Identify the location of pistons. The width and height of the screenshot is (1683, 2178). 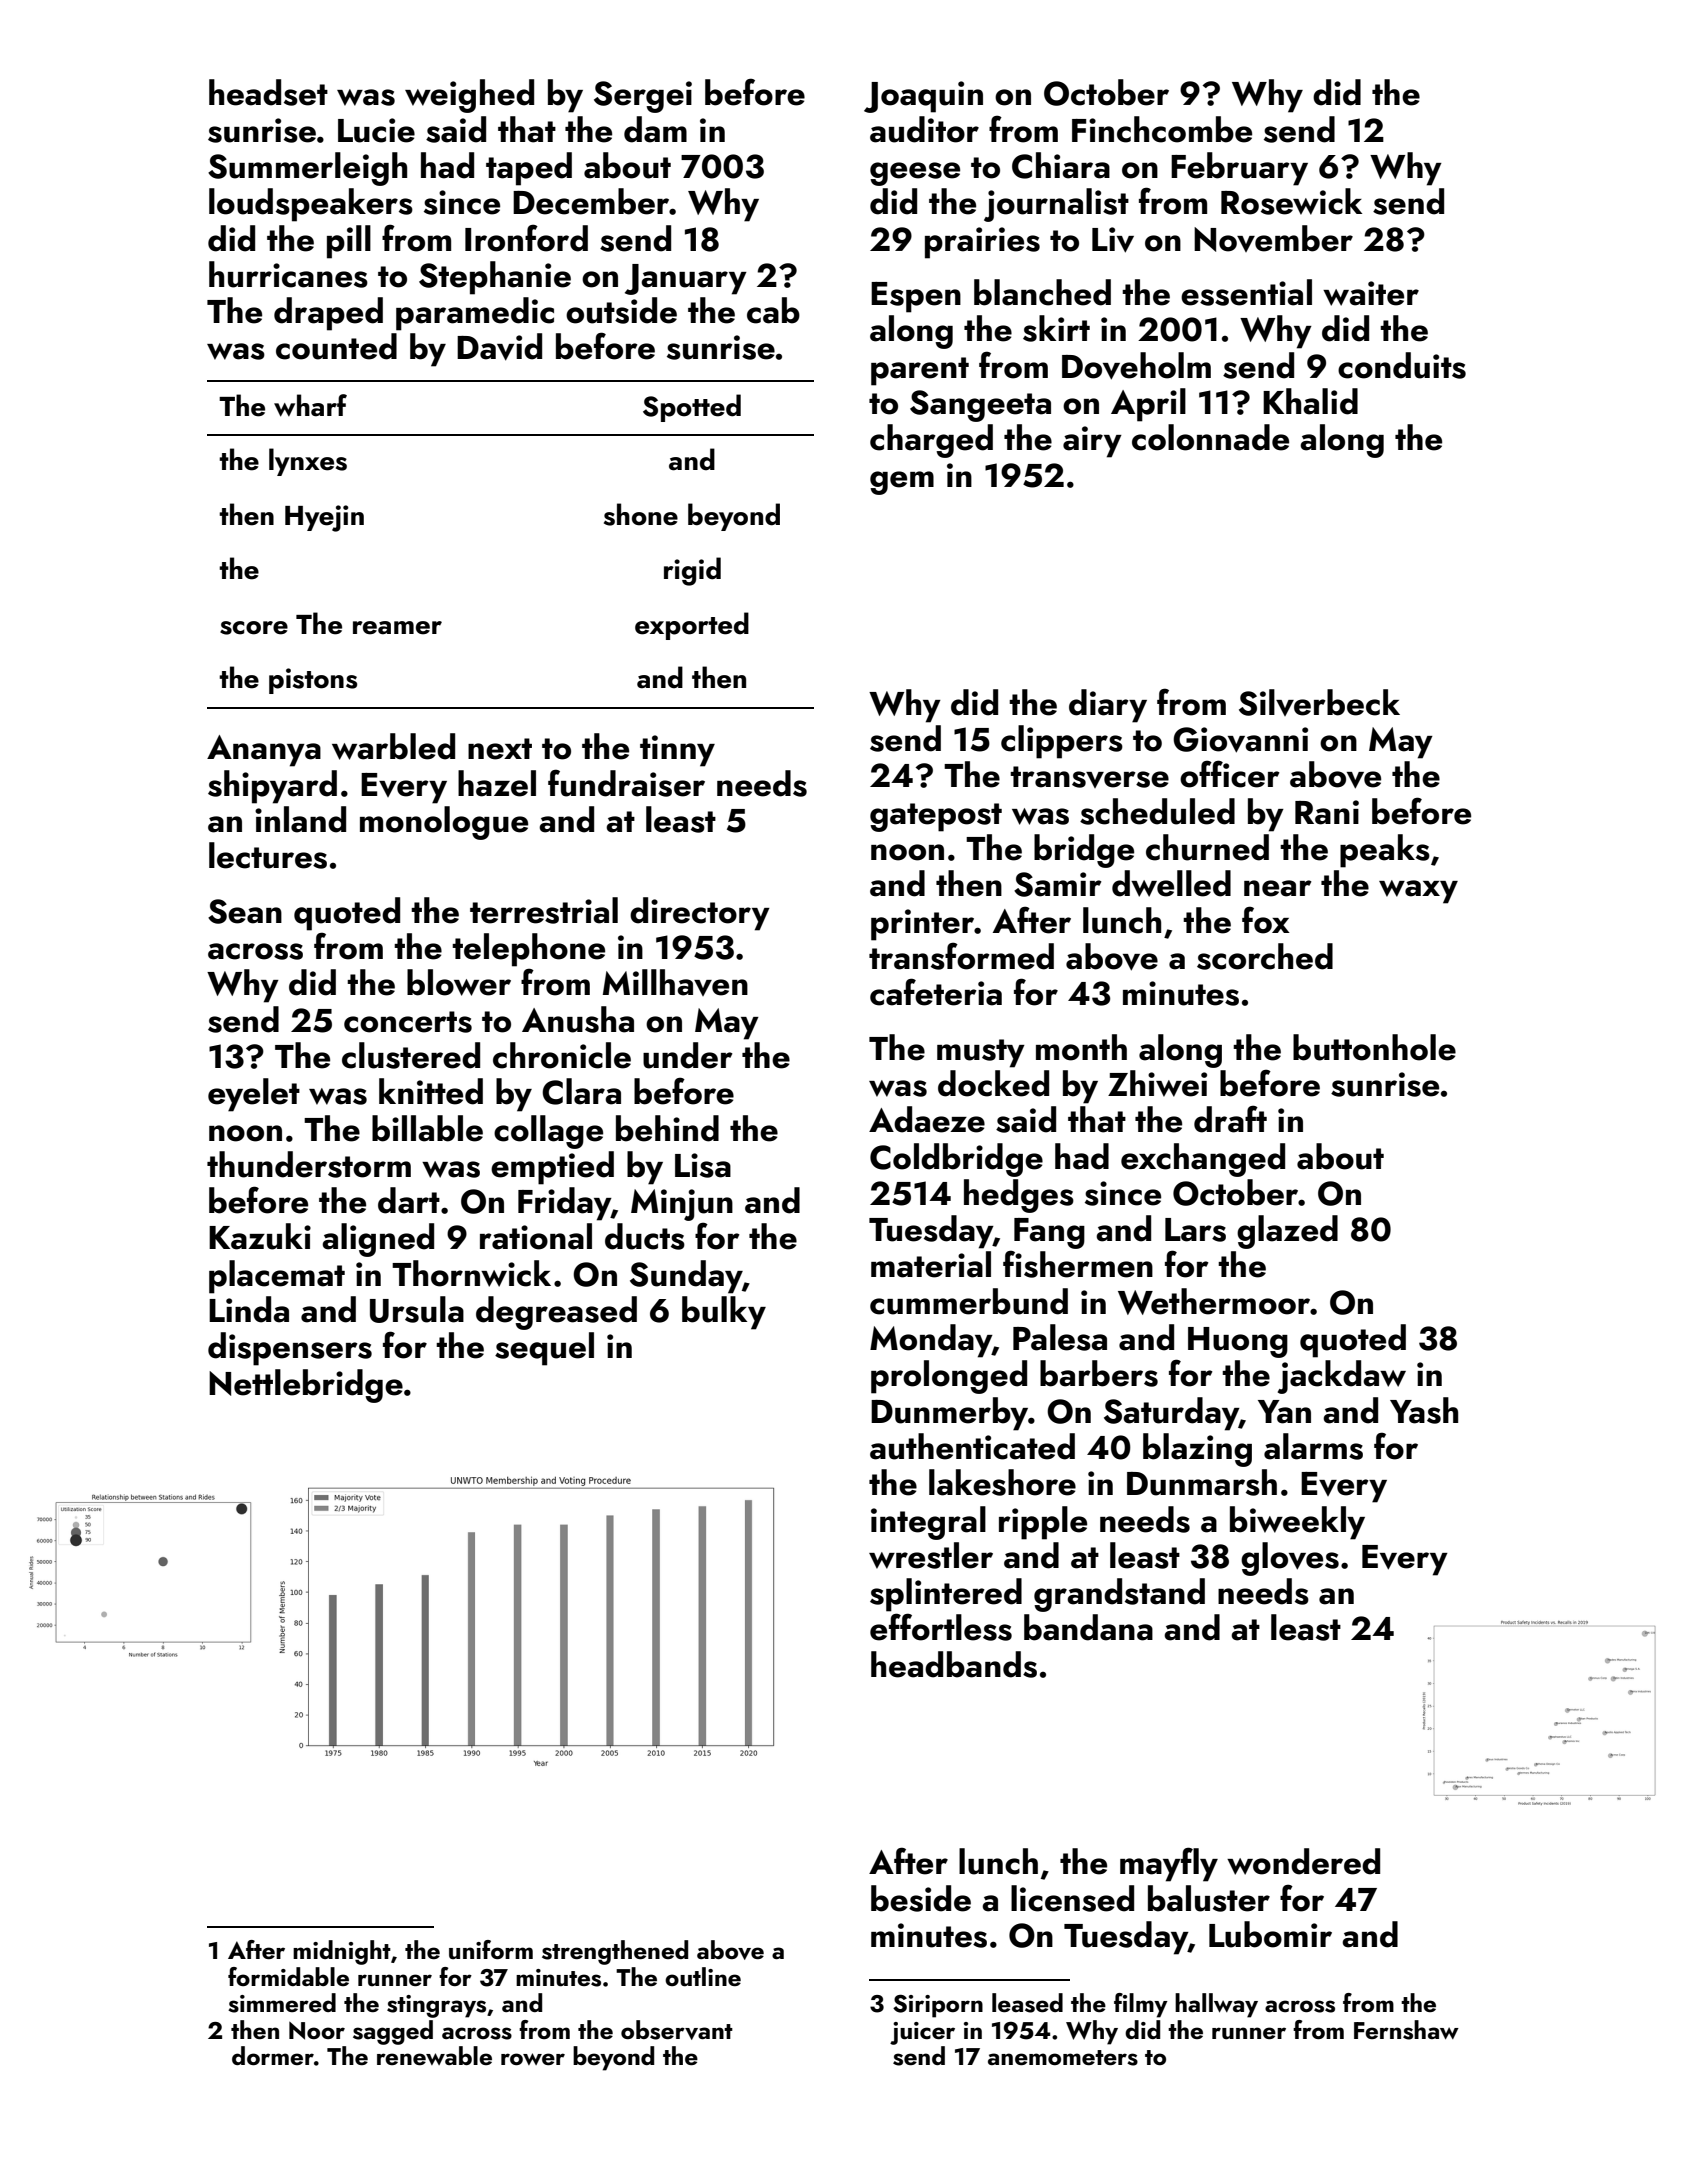
(313, 681).
